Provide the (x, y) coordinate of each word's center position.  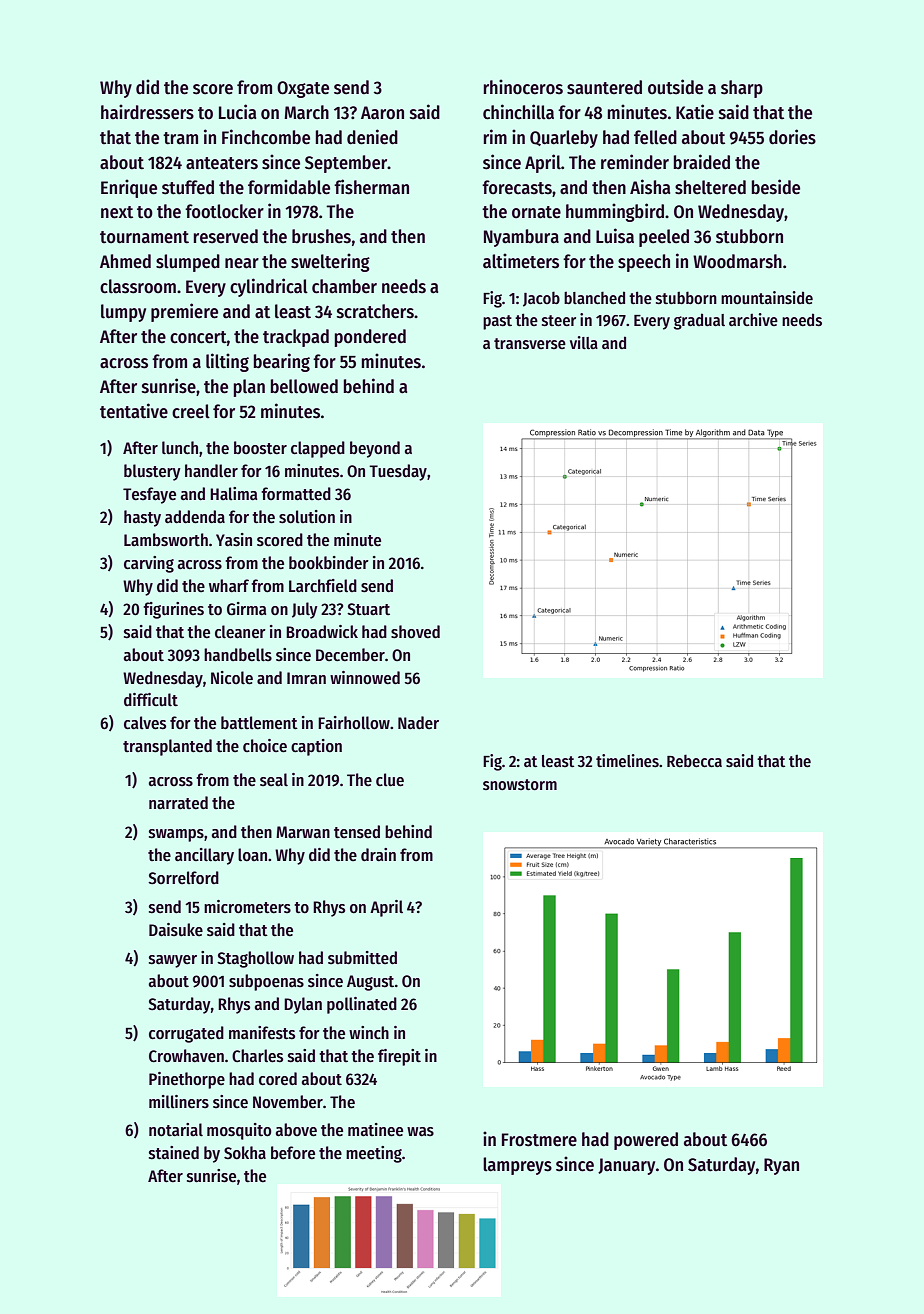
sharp (742, 89)
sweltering (330, 262)
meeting (374, 1154)
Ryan (781, 1166)
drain (378, 854)
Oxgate (303, 89)
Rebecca (694, 760)
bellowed (304, 386)
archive (753, 319)
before (293, 1153)
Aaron (382, 113)
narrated (178, 803)
